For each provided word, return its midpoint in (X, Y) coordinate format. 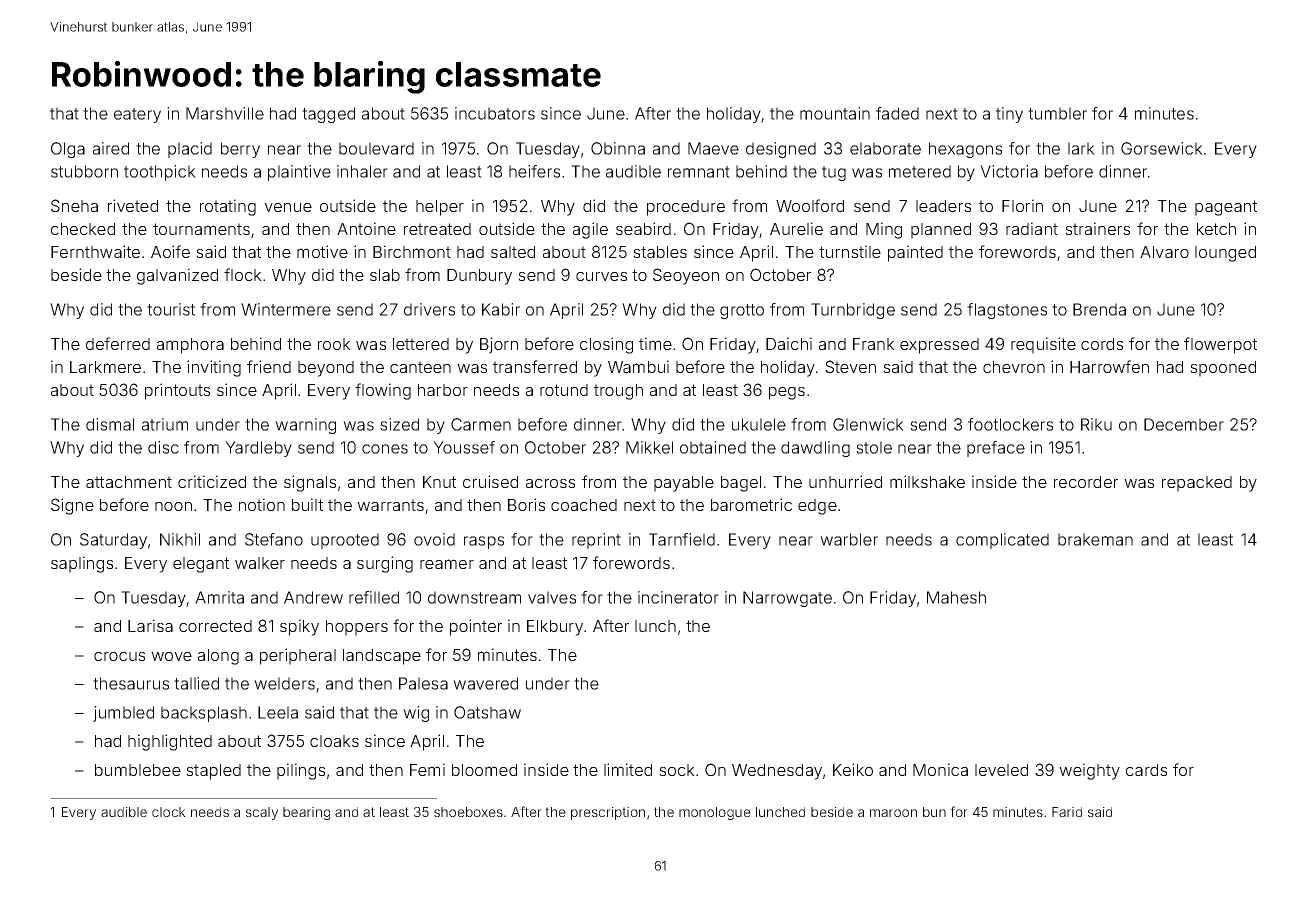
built (307, 504)
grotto (742, 311)
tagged (328, 115)
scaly (262, 813)
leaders (943, 206)
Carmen (481, 424)
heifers (534, 171)
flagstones (1007, 311)
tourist (171, 309)
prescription (608, 813)
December (1184, 424)
